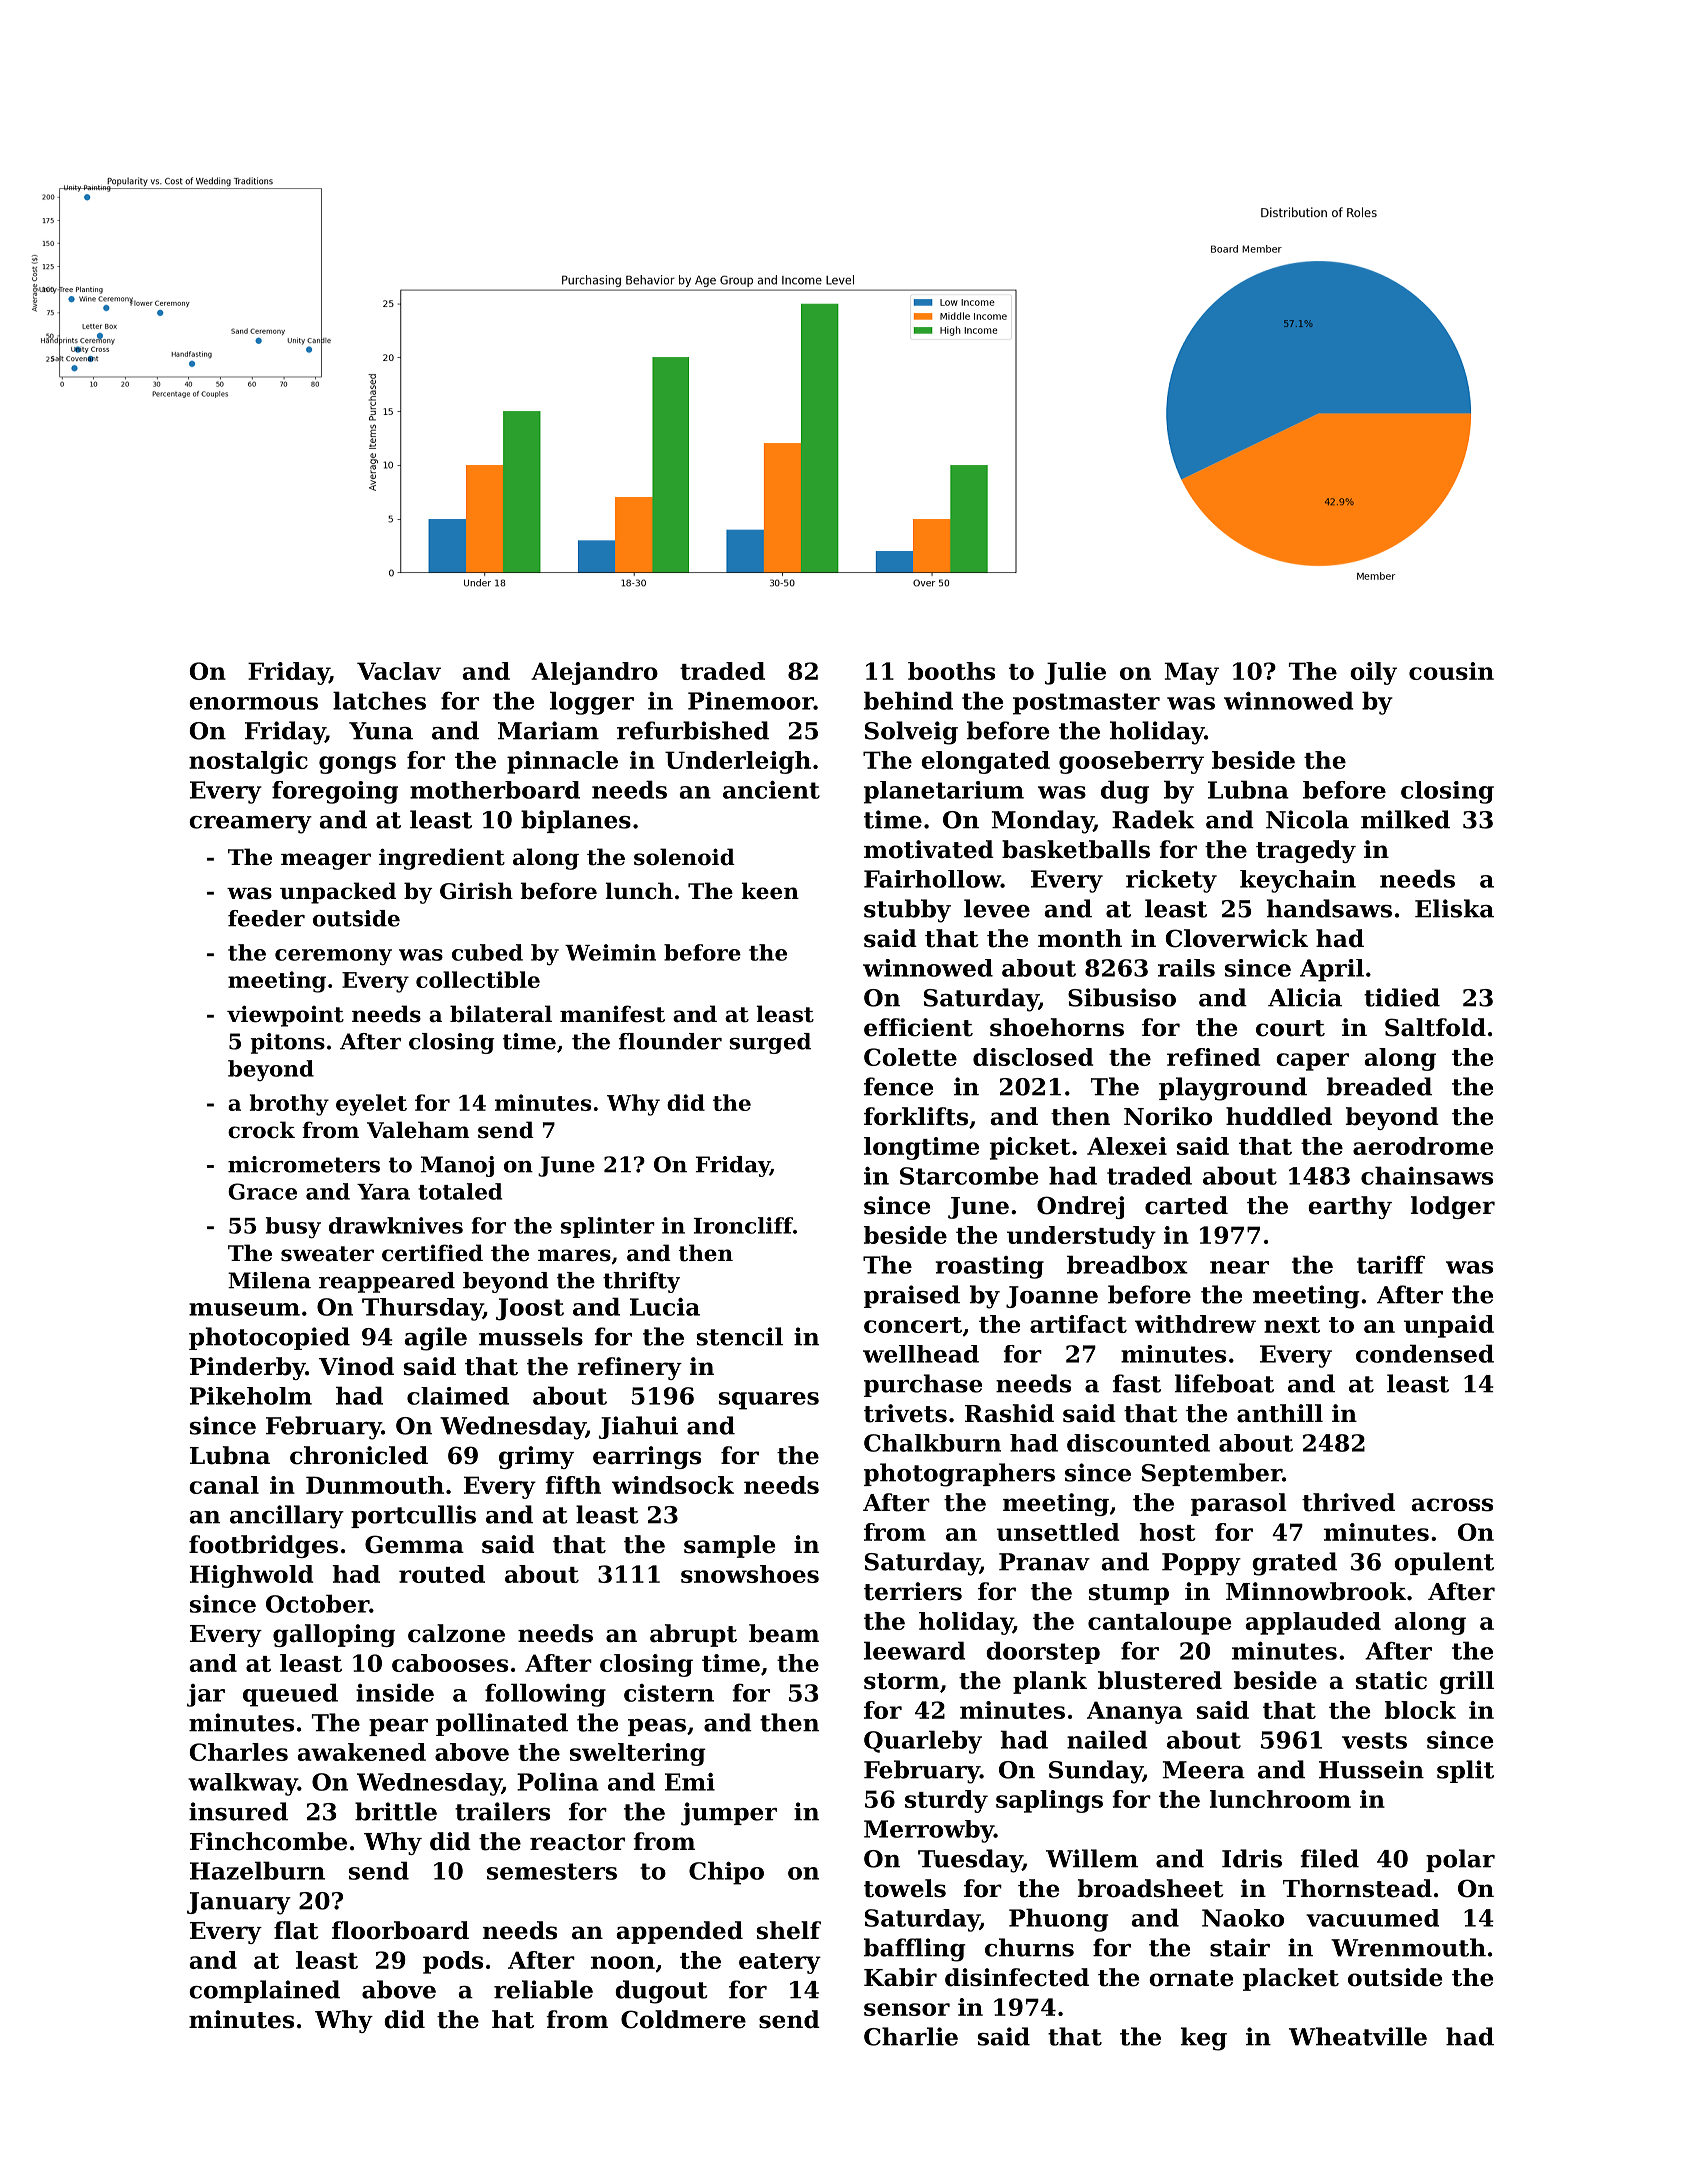  Describe the element at coordinates (269, 1280) in the page. I see `Milena` at that location.
